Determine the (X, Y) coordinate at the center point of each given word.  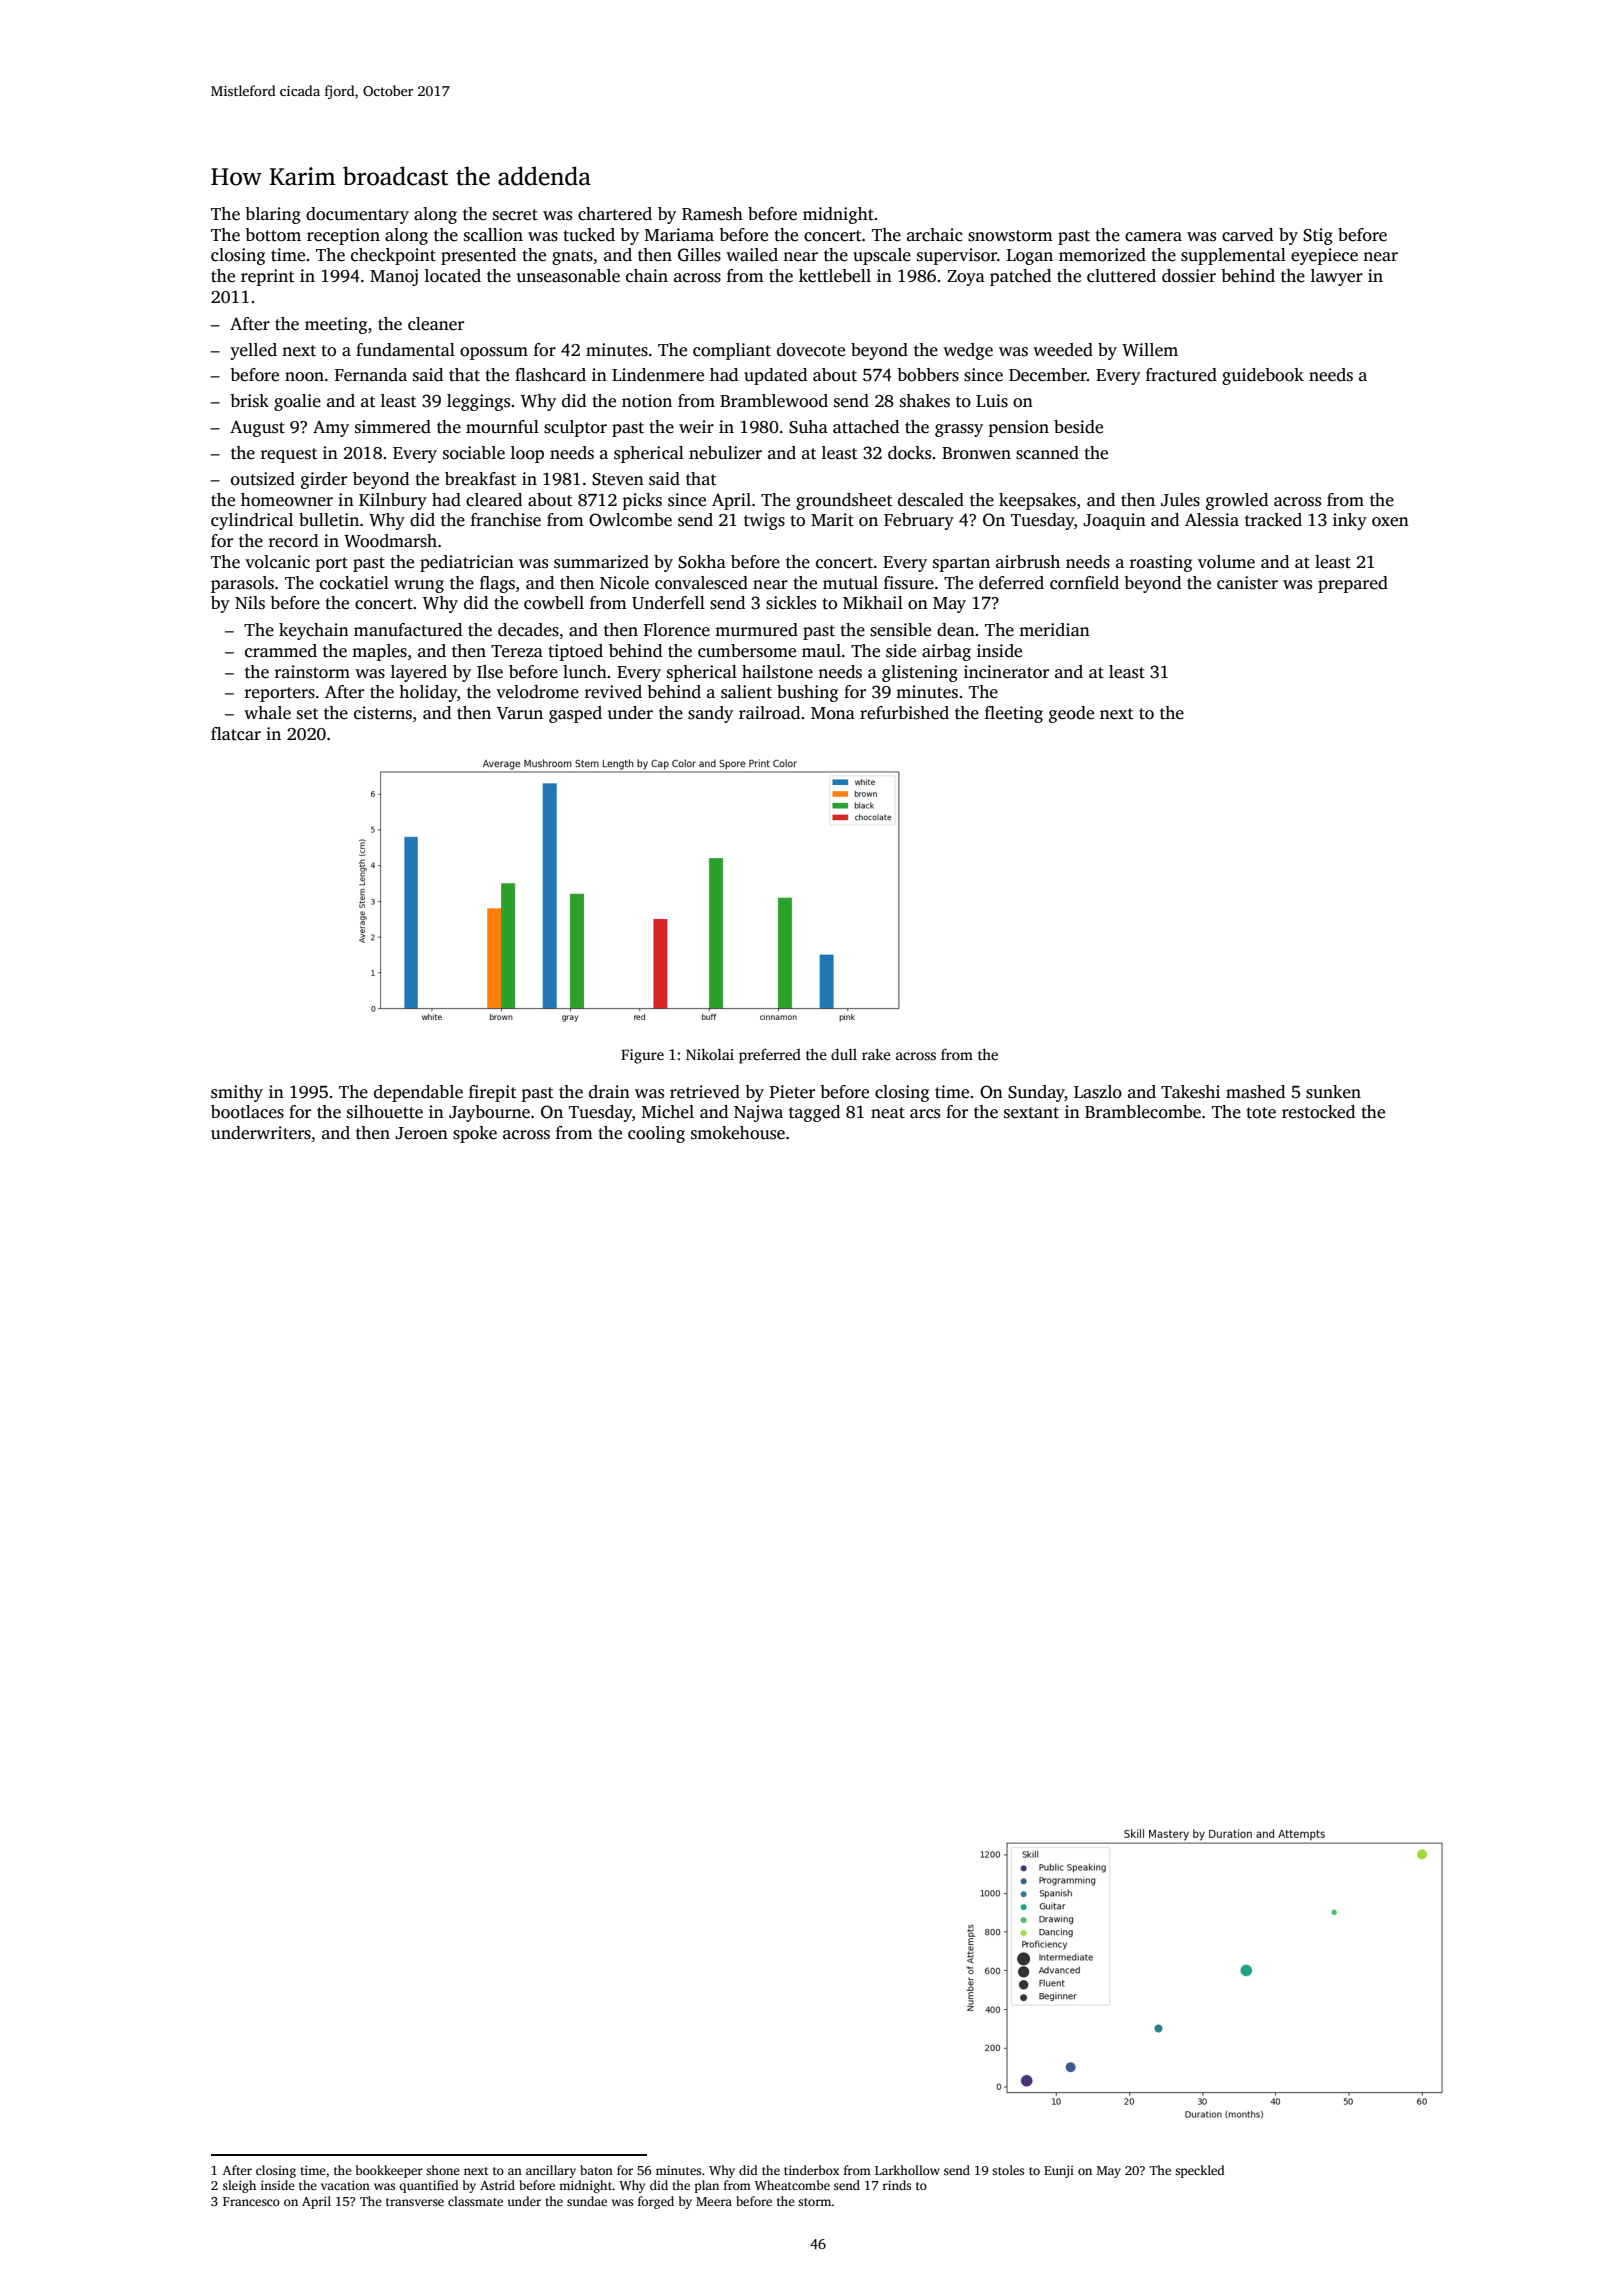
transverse (415, 2202)
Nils (250, 603)
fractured (1181, 375)
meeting (336, 325)
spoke (475, 1134)
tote (1261, 1113)
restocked (1318, 1112)
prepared (1353, 584)
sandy (710, 714)
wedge (968, 351)
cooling (656, 1134)
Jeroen (421, 1133)
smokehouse (738, 1133)
